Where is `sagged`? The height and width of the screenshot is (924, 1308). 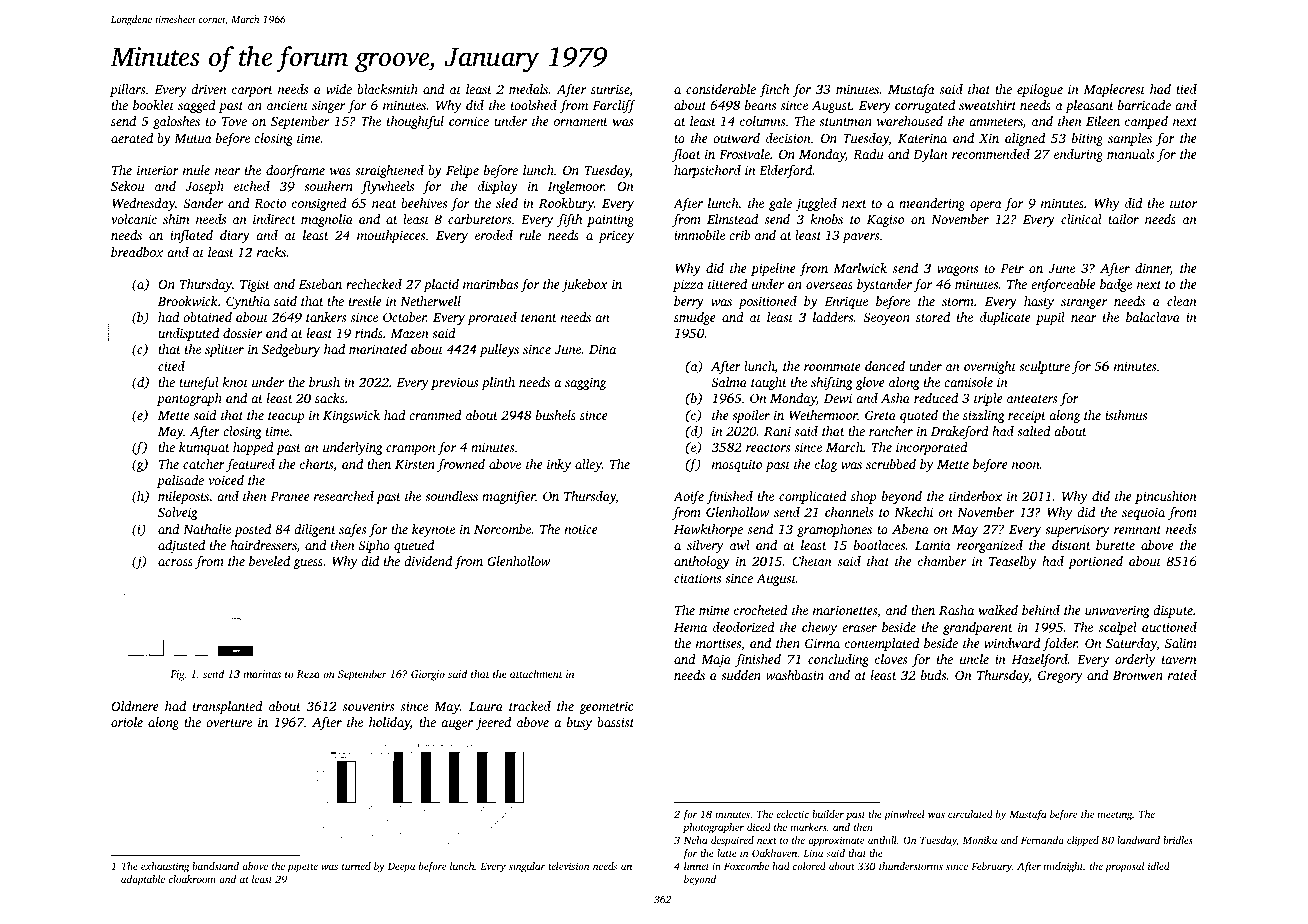
sagged is located at coordinates (197, 106).
